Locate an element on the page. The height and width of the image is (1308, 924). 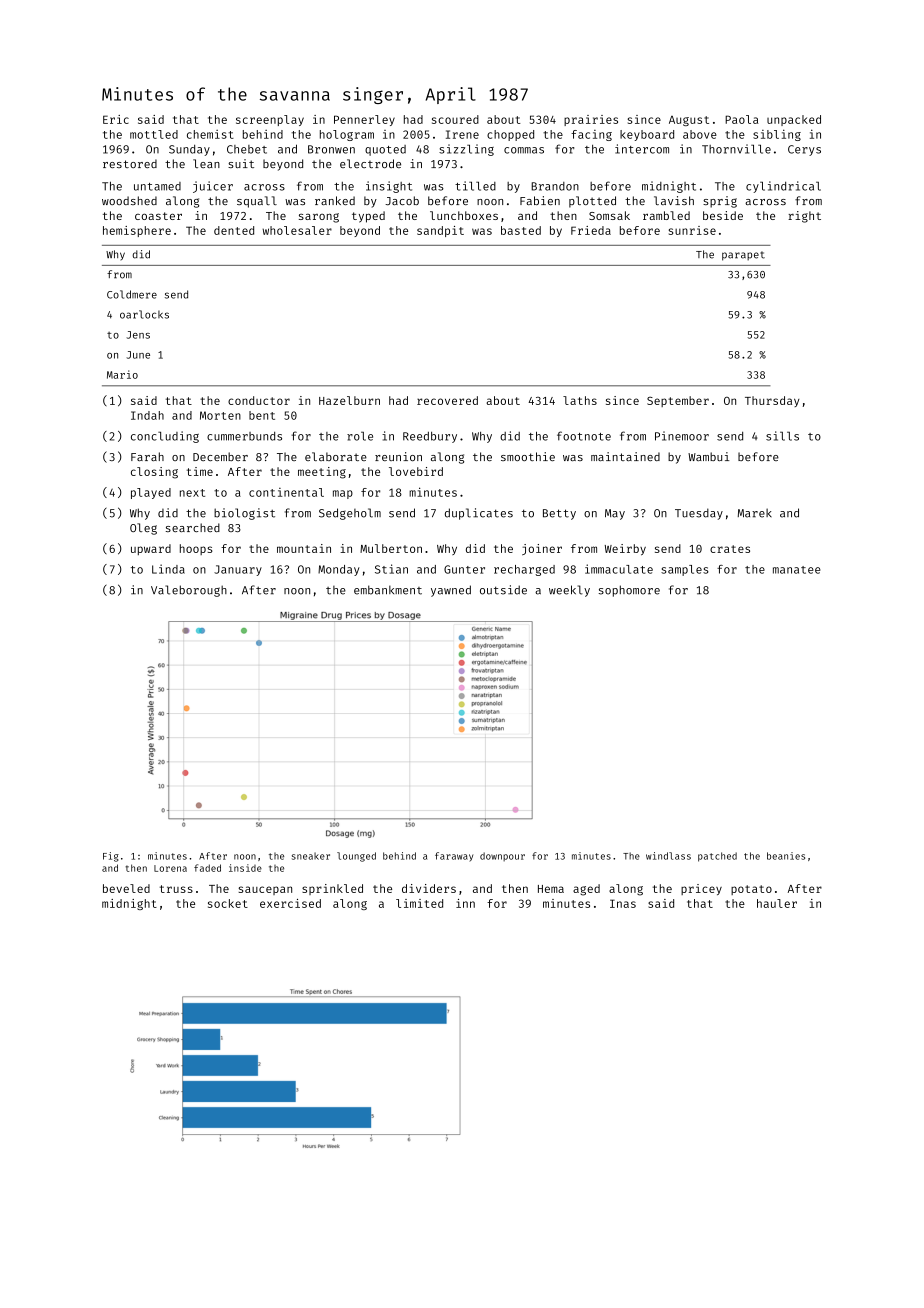
sandpit is located at coordinates (440, 231).
